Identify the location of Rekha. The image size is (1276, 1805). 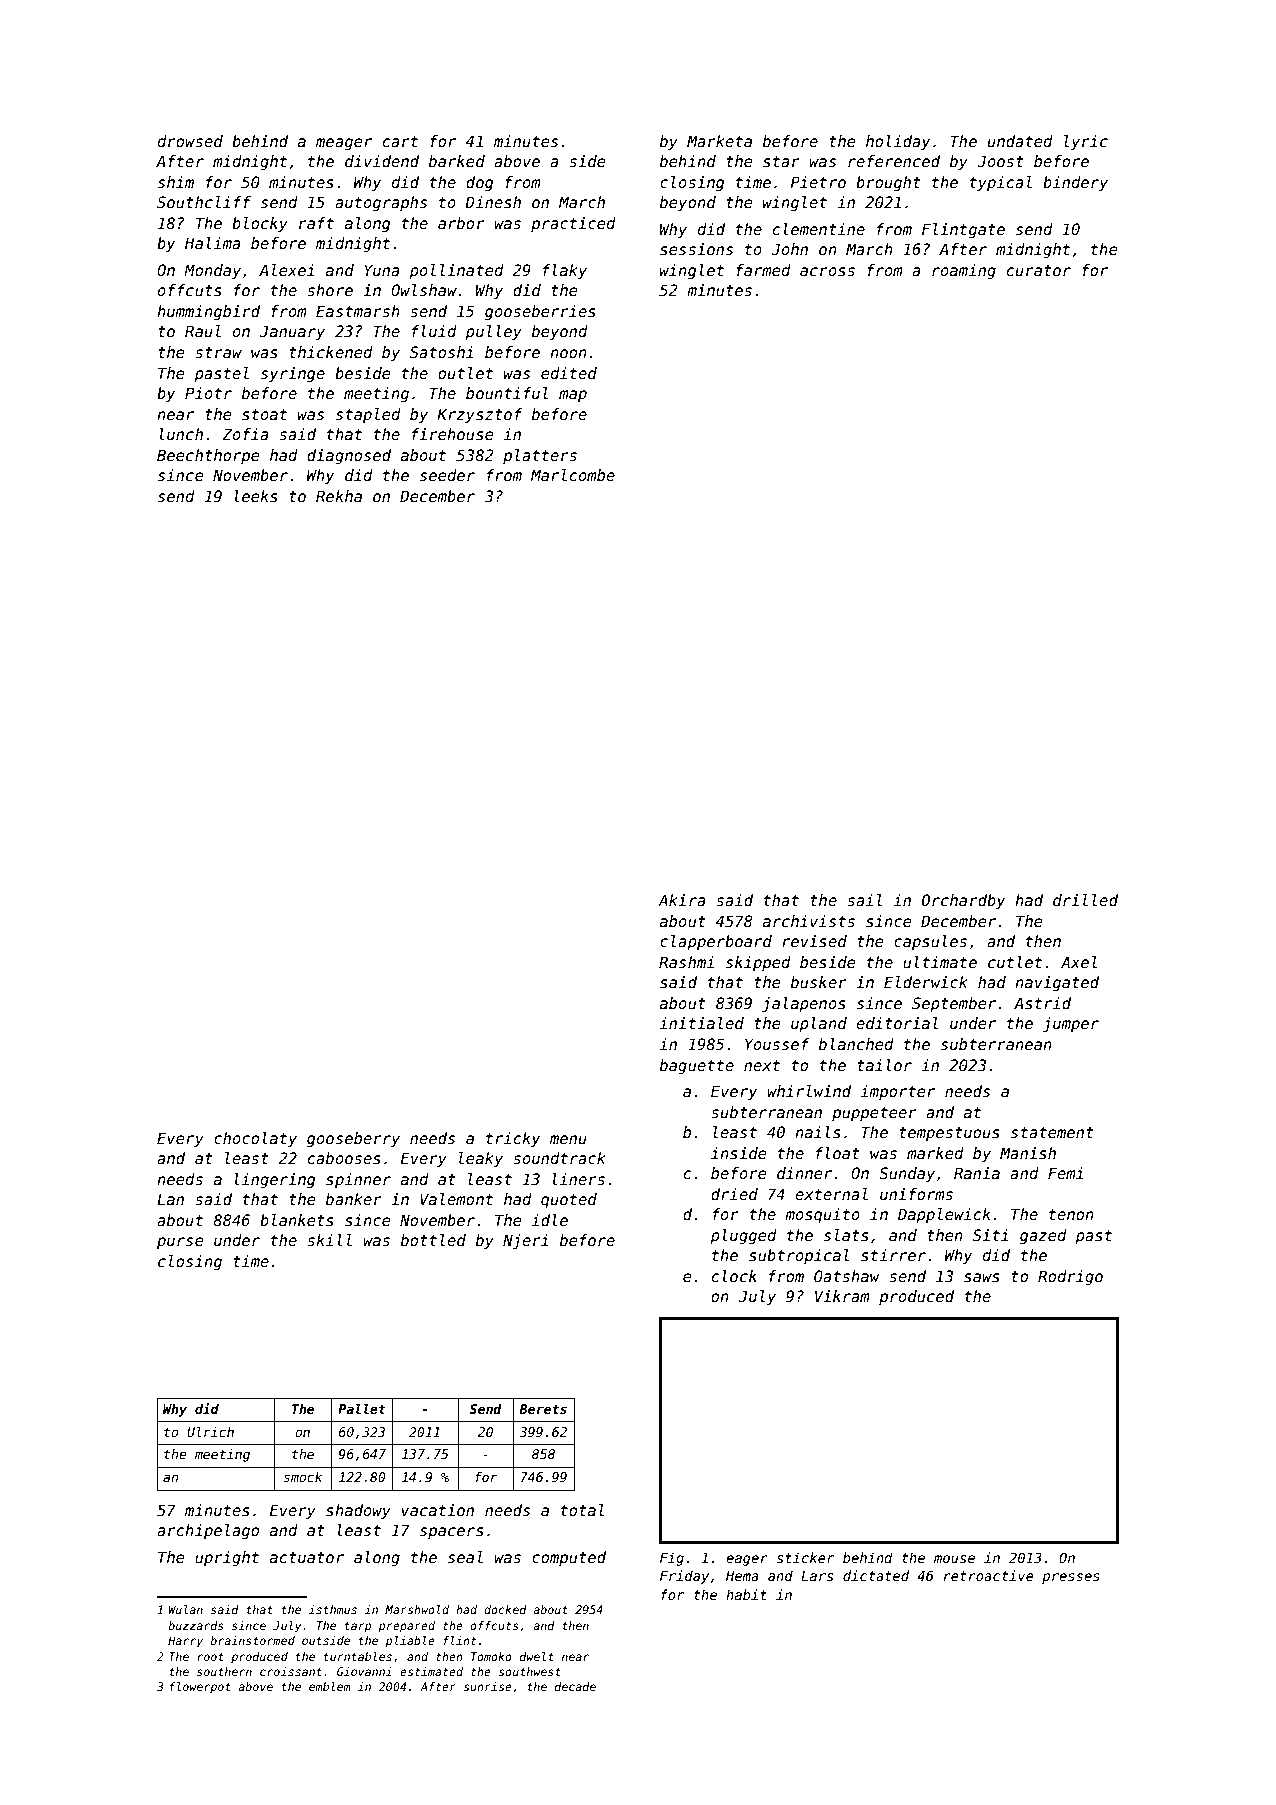
(339, 496).
